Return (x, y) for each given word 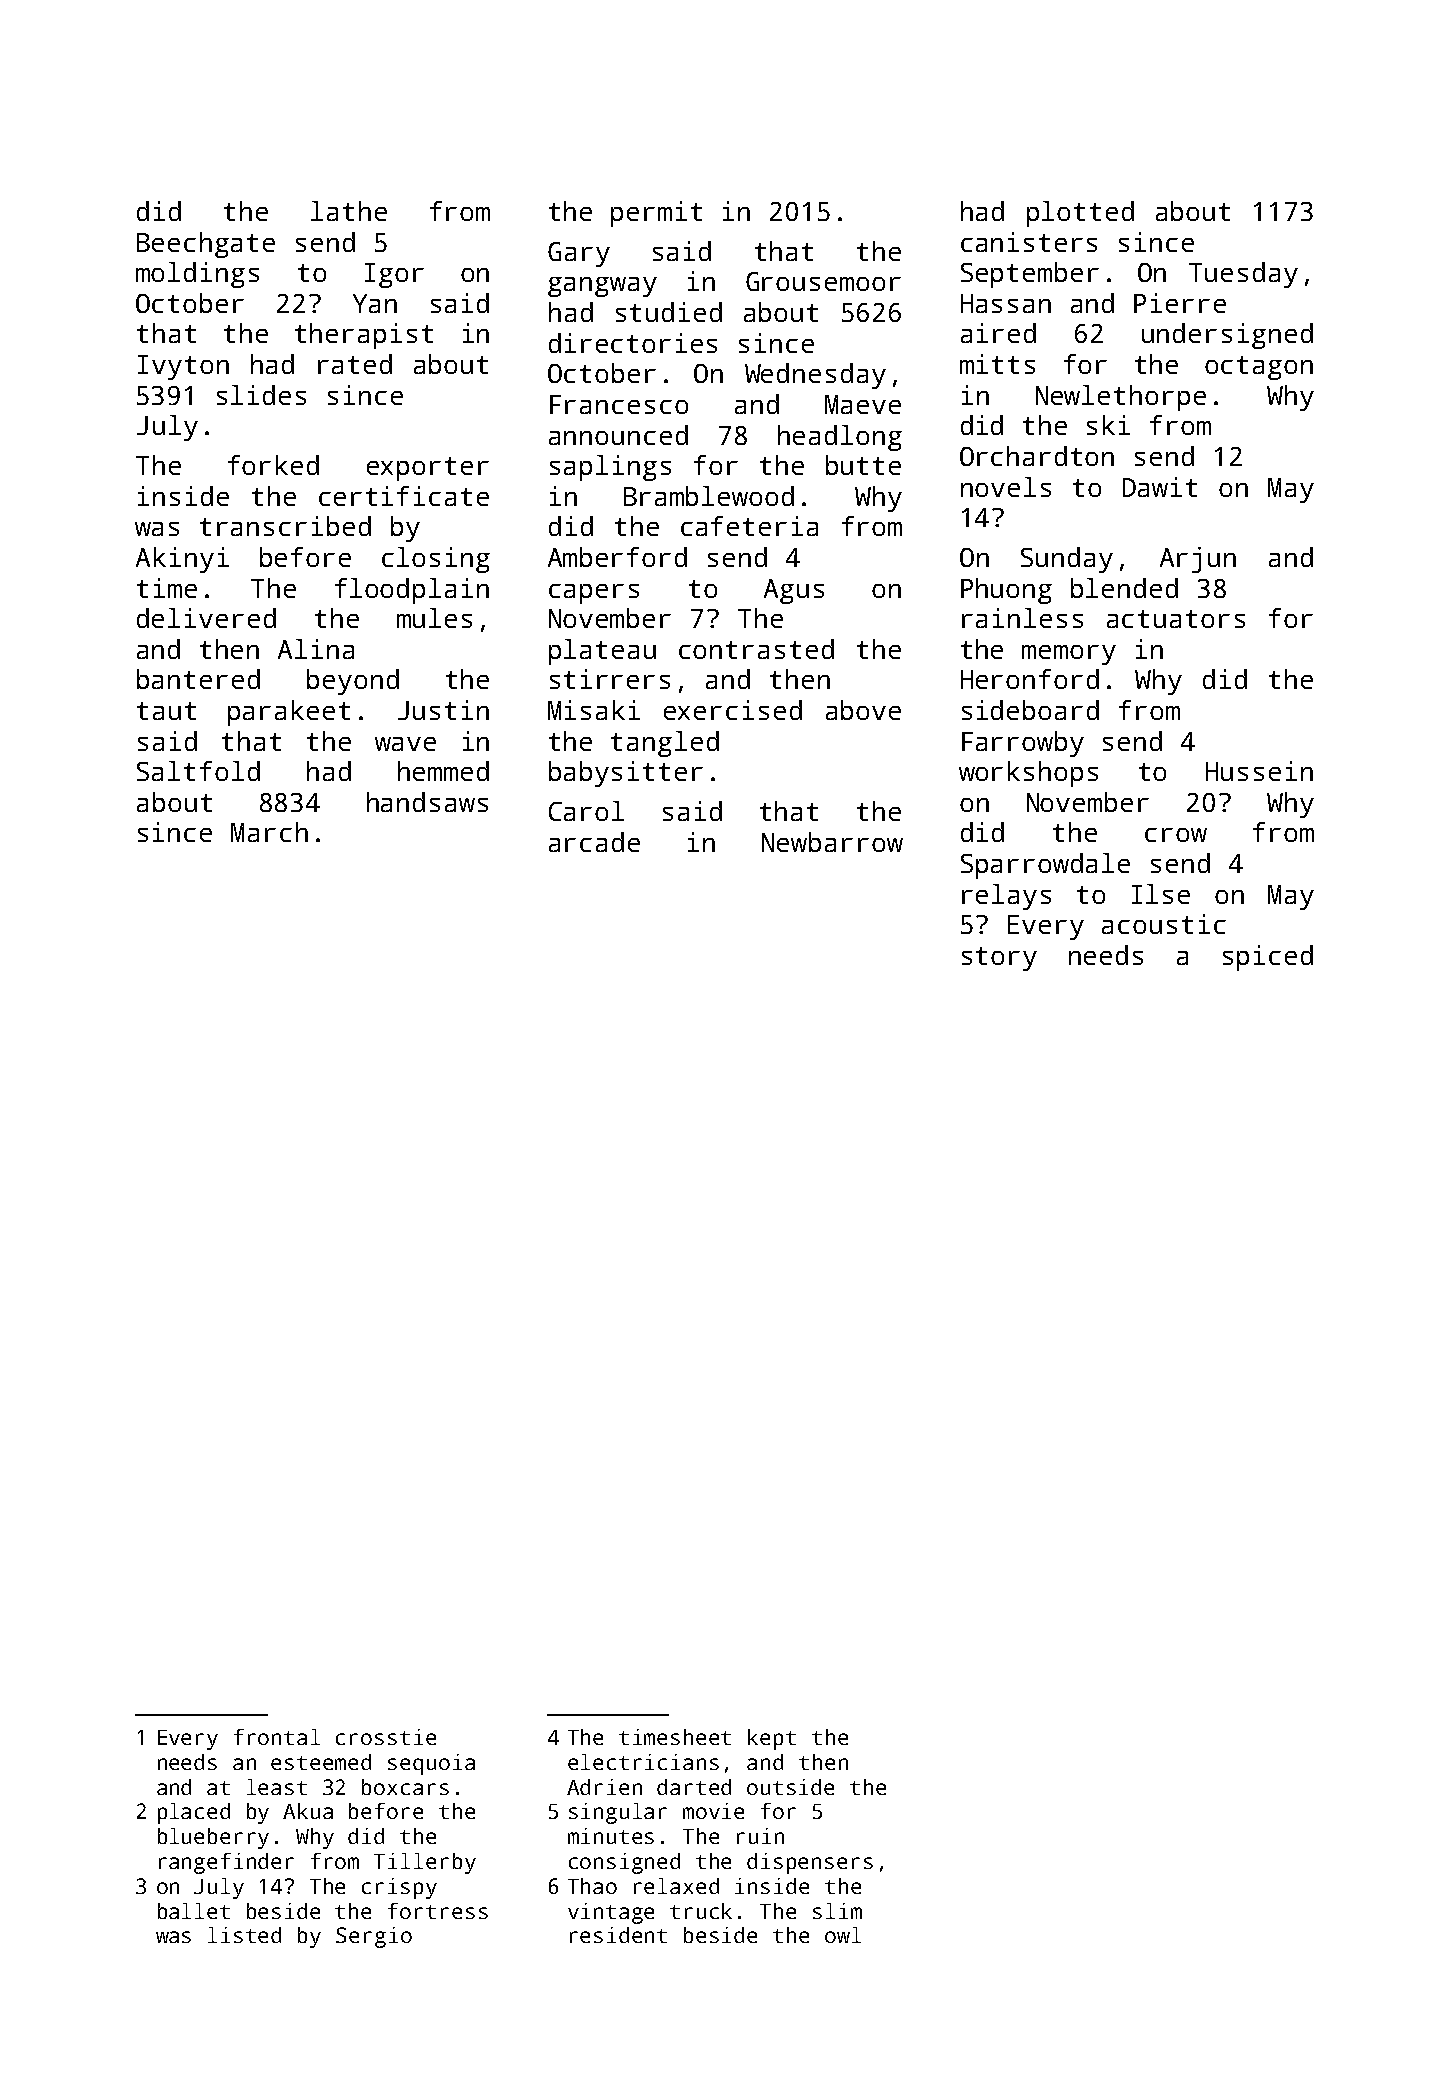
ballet (194, 1911)
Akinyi (182, 560)
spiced (1268, 958)
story (999, 959)
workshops (1028, 774)
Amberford (617, 557)
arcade (594, 842)
